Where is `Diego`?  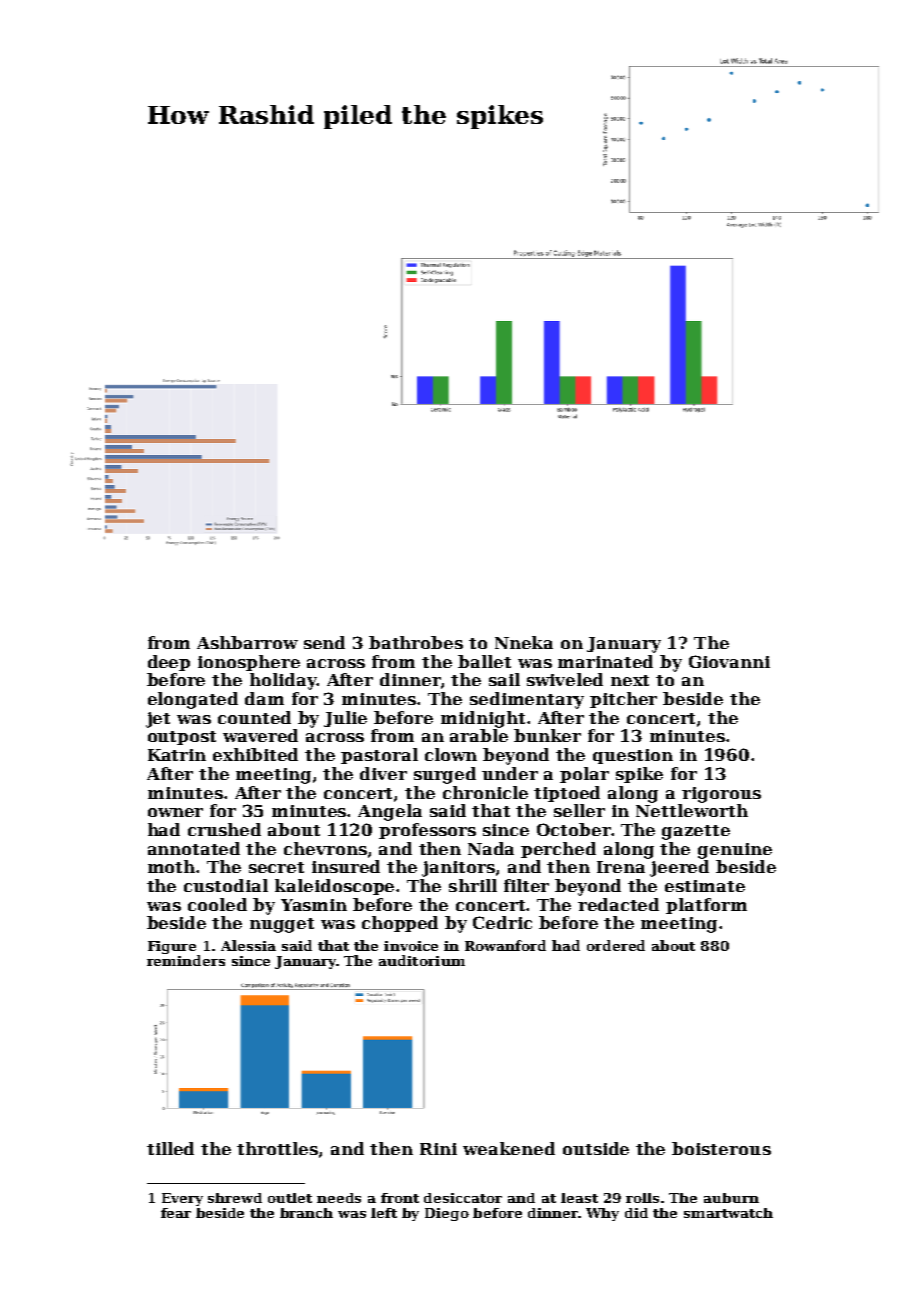
Diego is located at coordinates (447, 1214).
